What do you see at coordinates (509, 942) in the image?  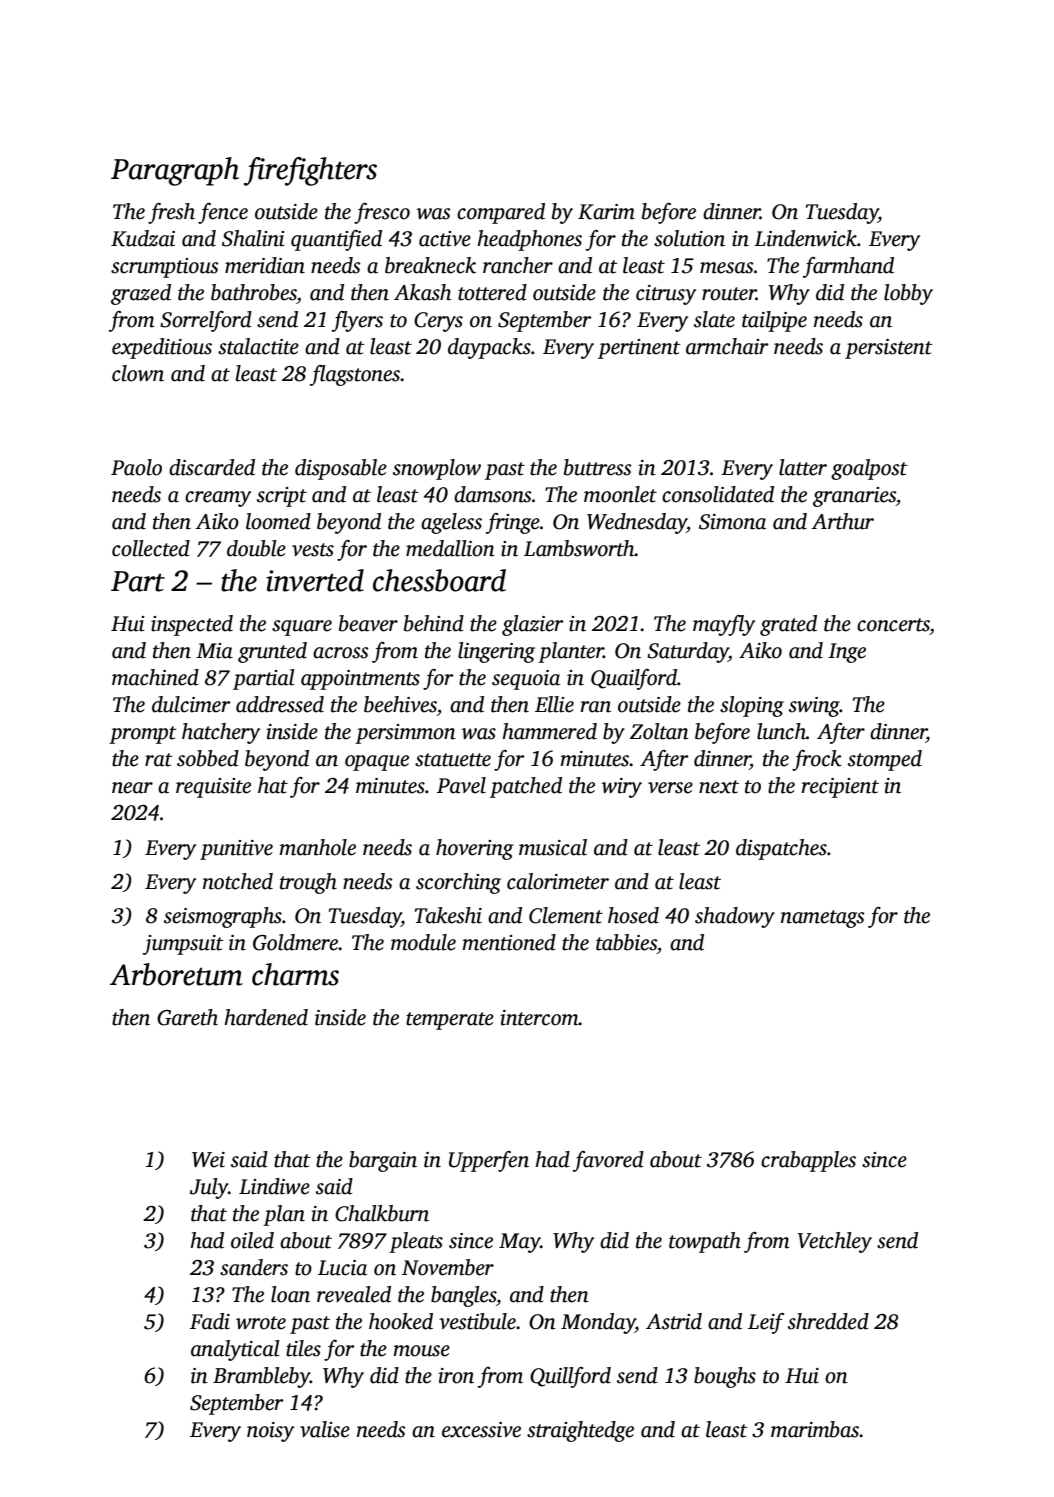 I see `mentioned` at bounding box center [509, 942].
